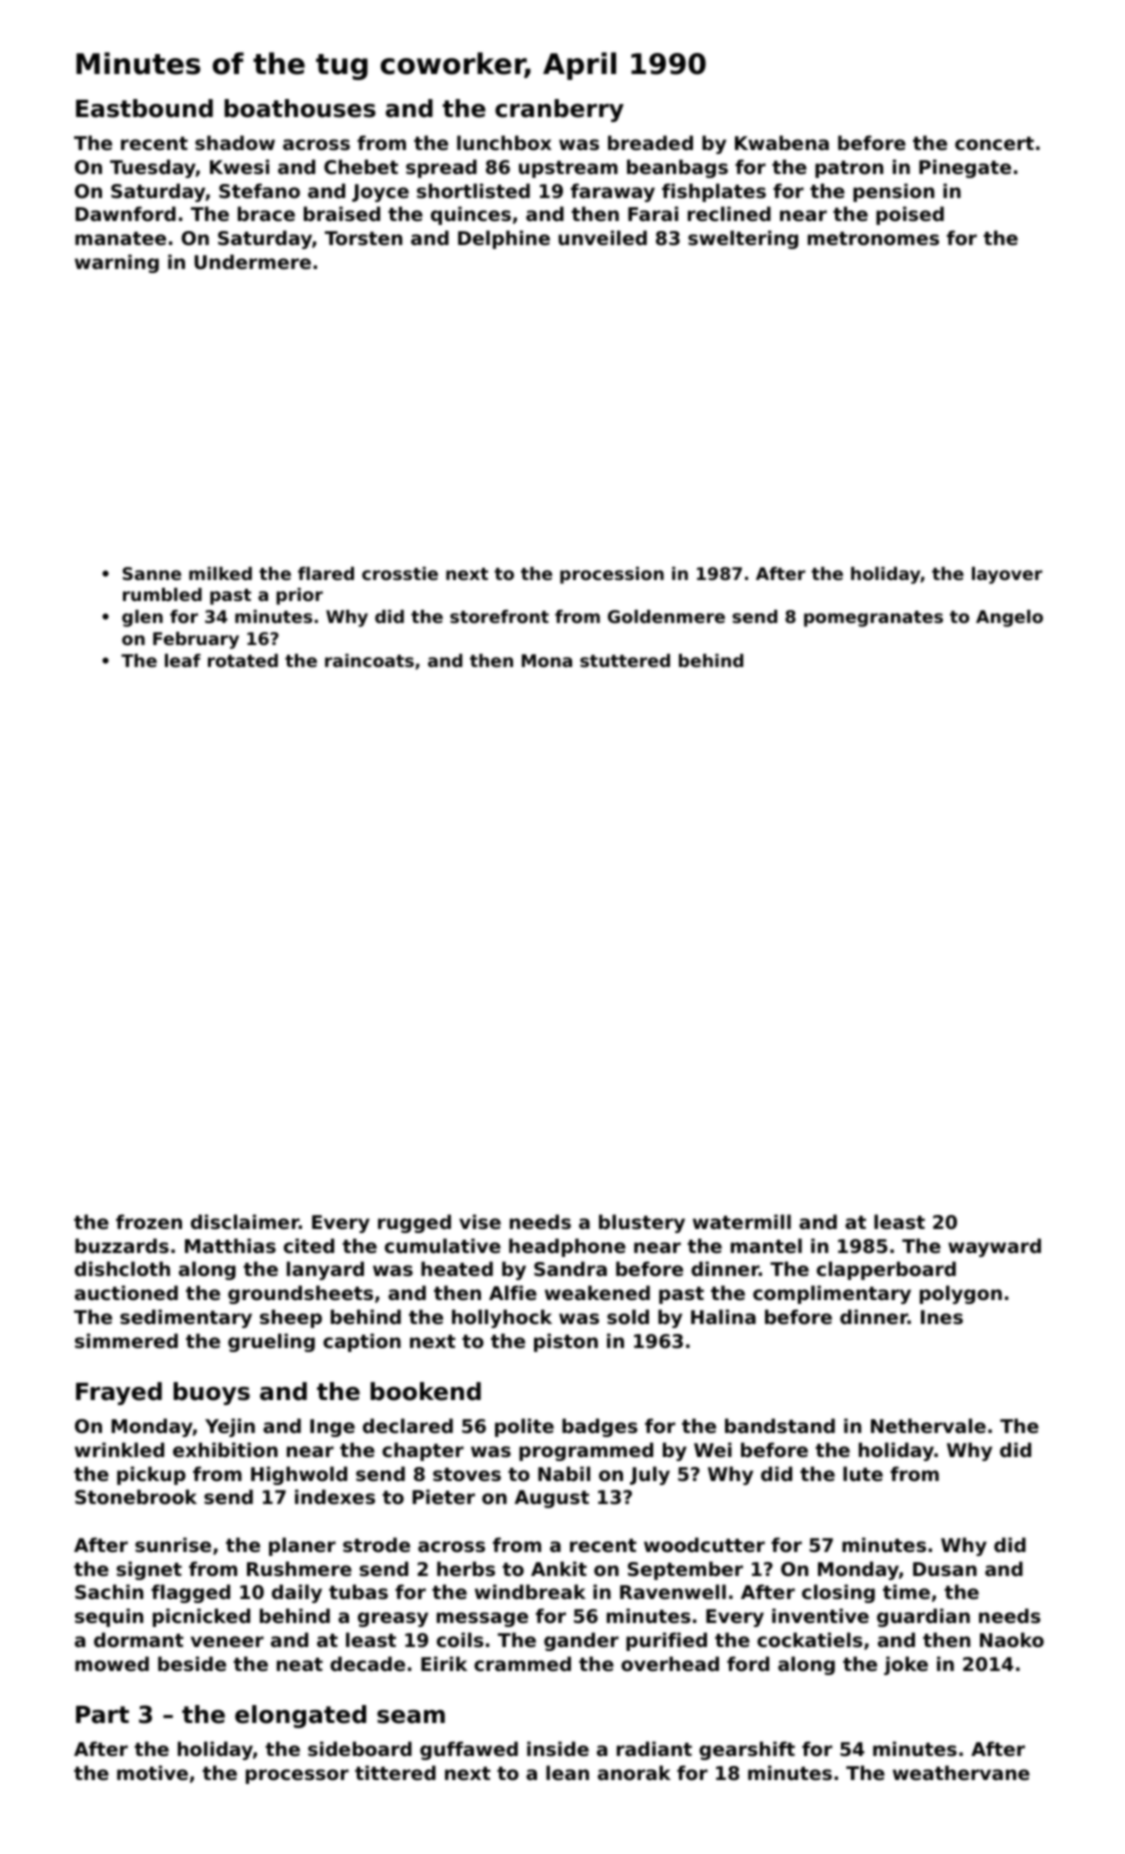 The image size is (1125, 1854). I want to click on bookend, so click(425, 1391).
